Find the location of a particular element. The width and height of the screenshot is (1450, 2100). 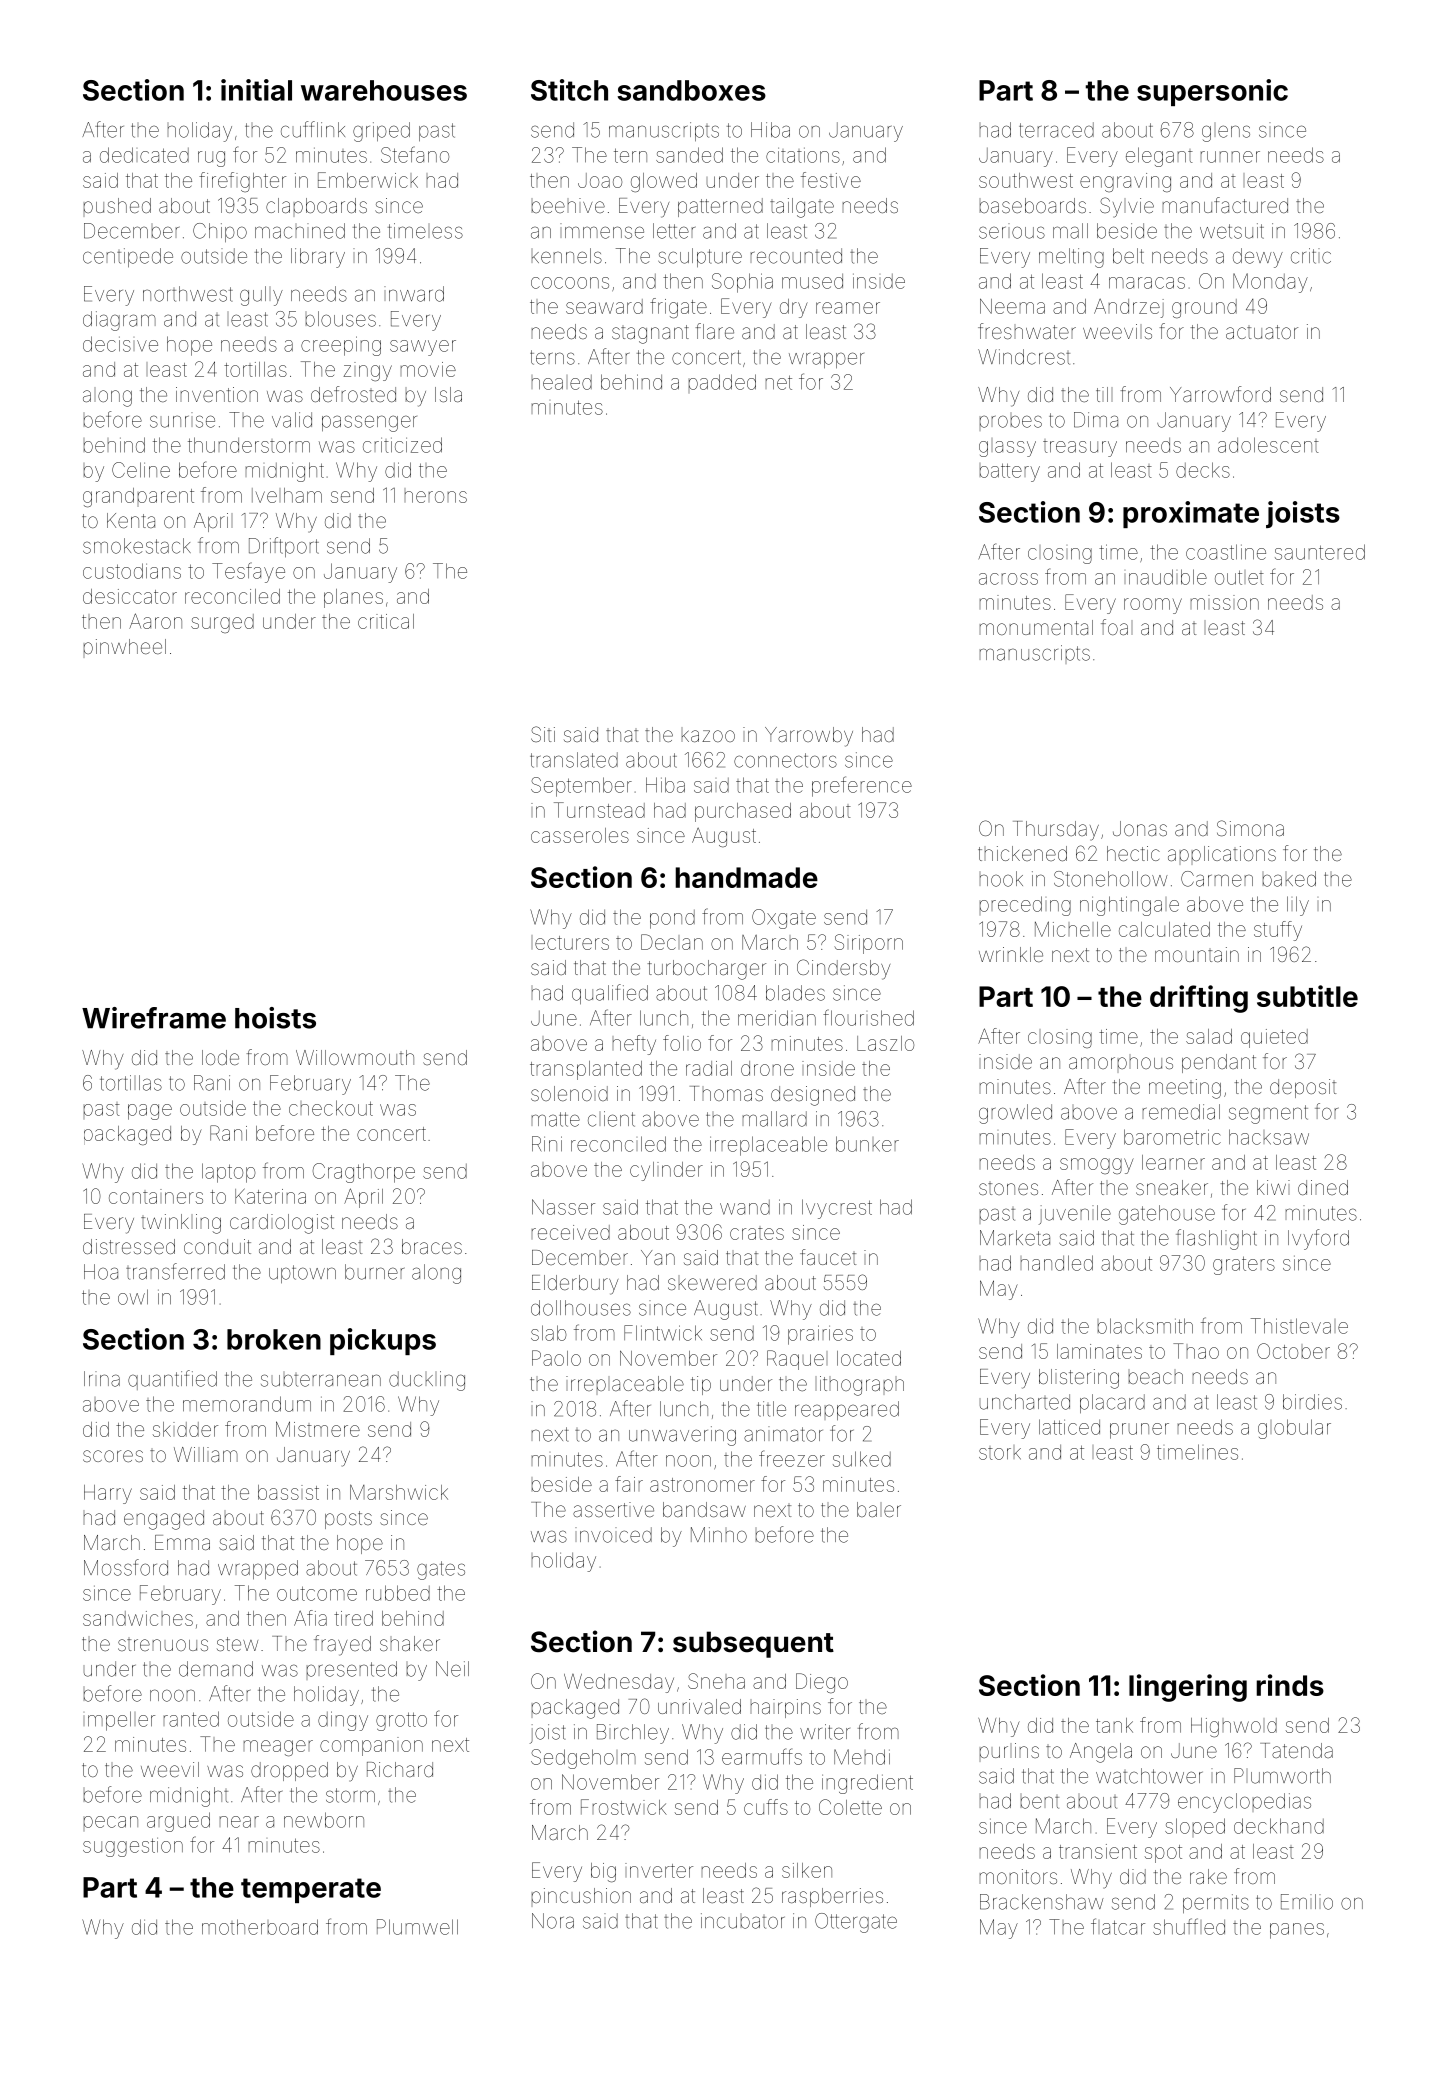

decisive is located at coordinates (120, 344).
